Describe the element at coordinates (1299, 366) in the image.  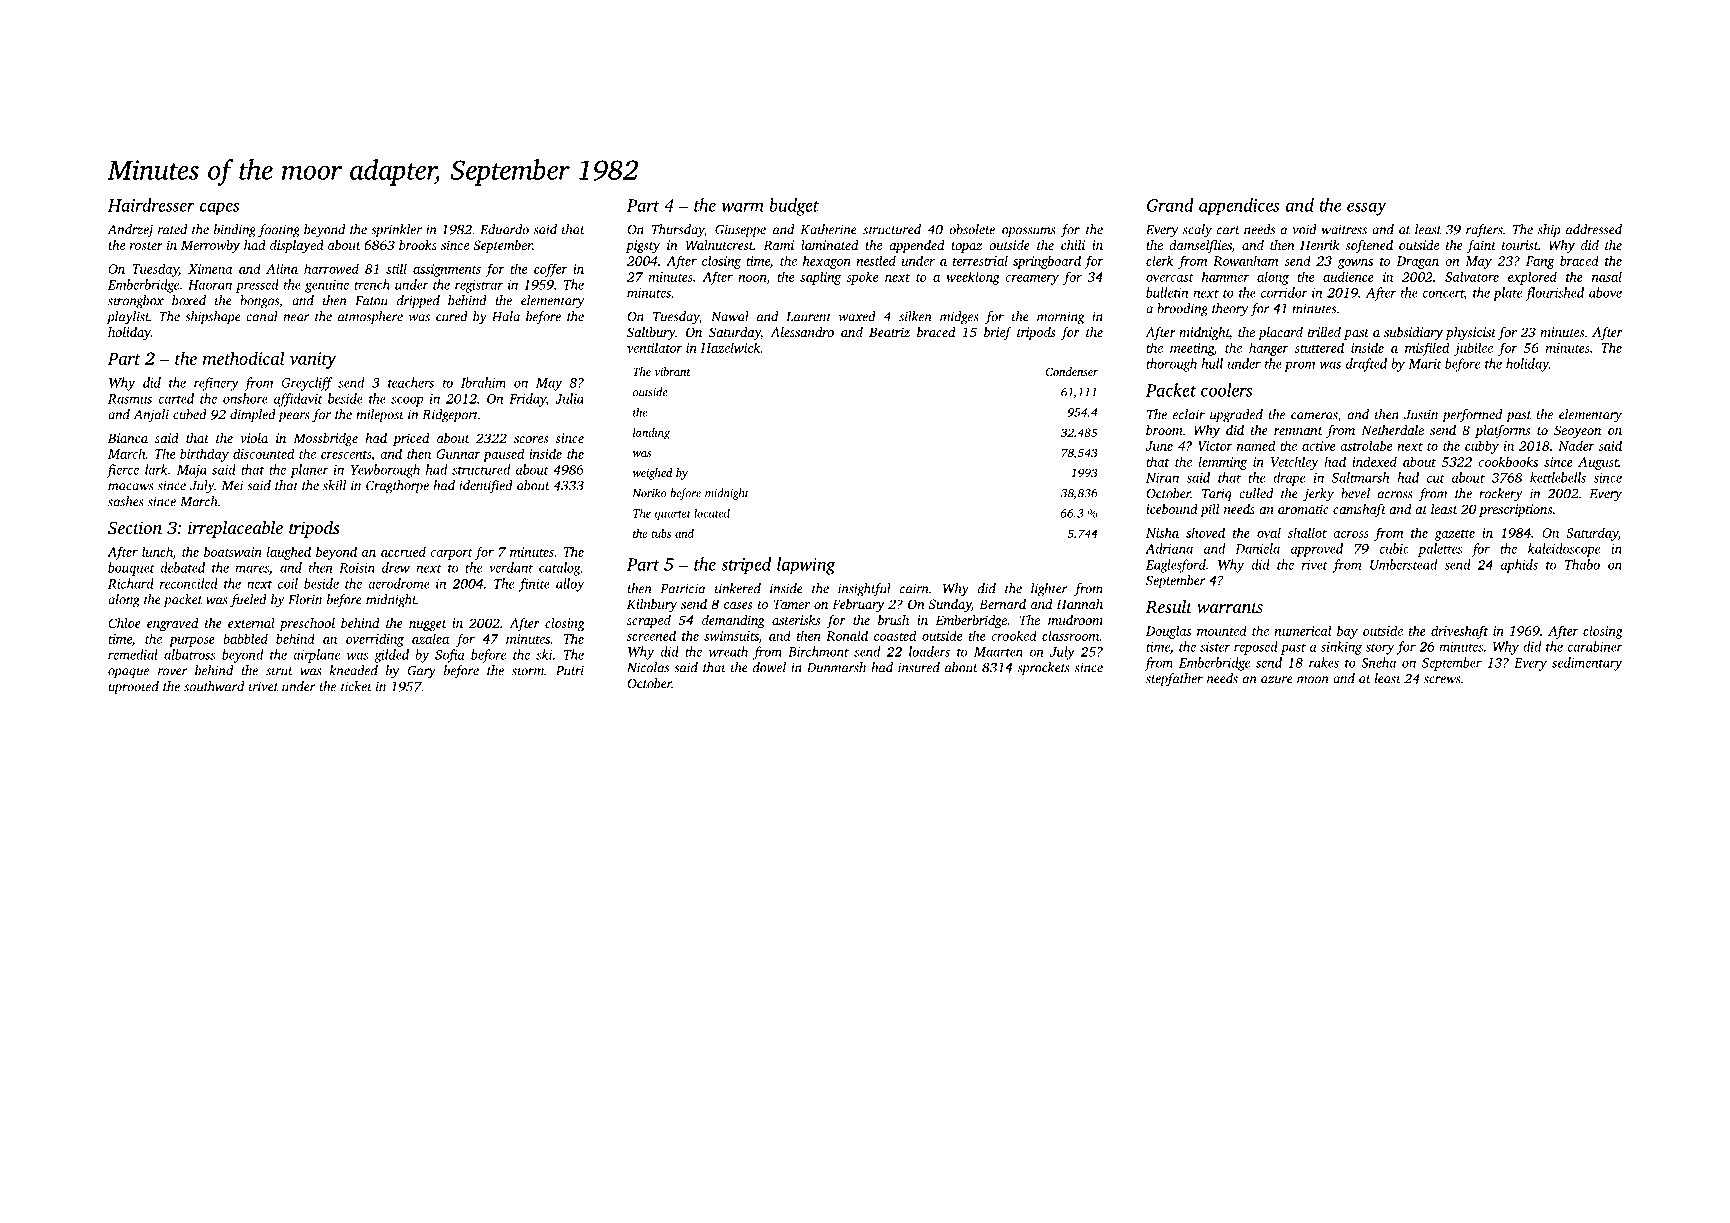
I see `prom` at that location.
